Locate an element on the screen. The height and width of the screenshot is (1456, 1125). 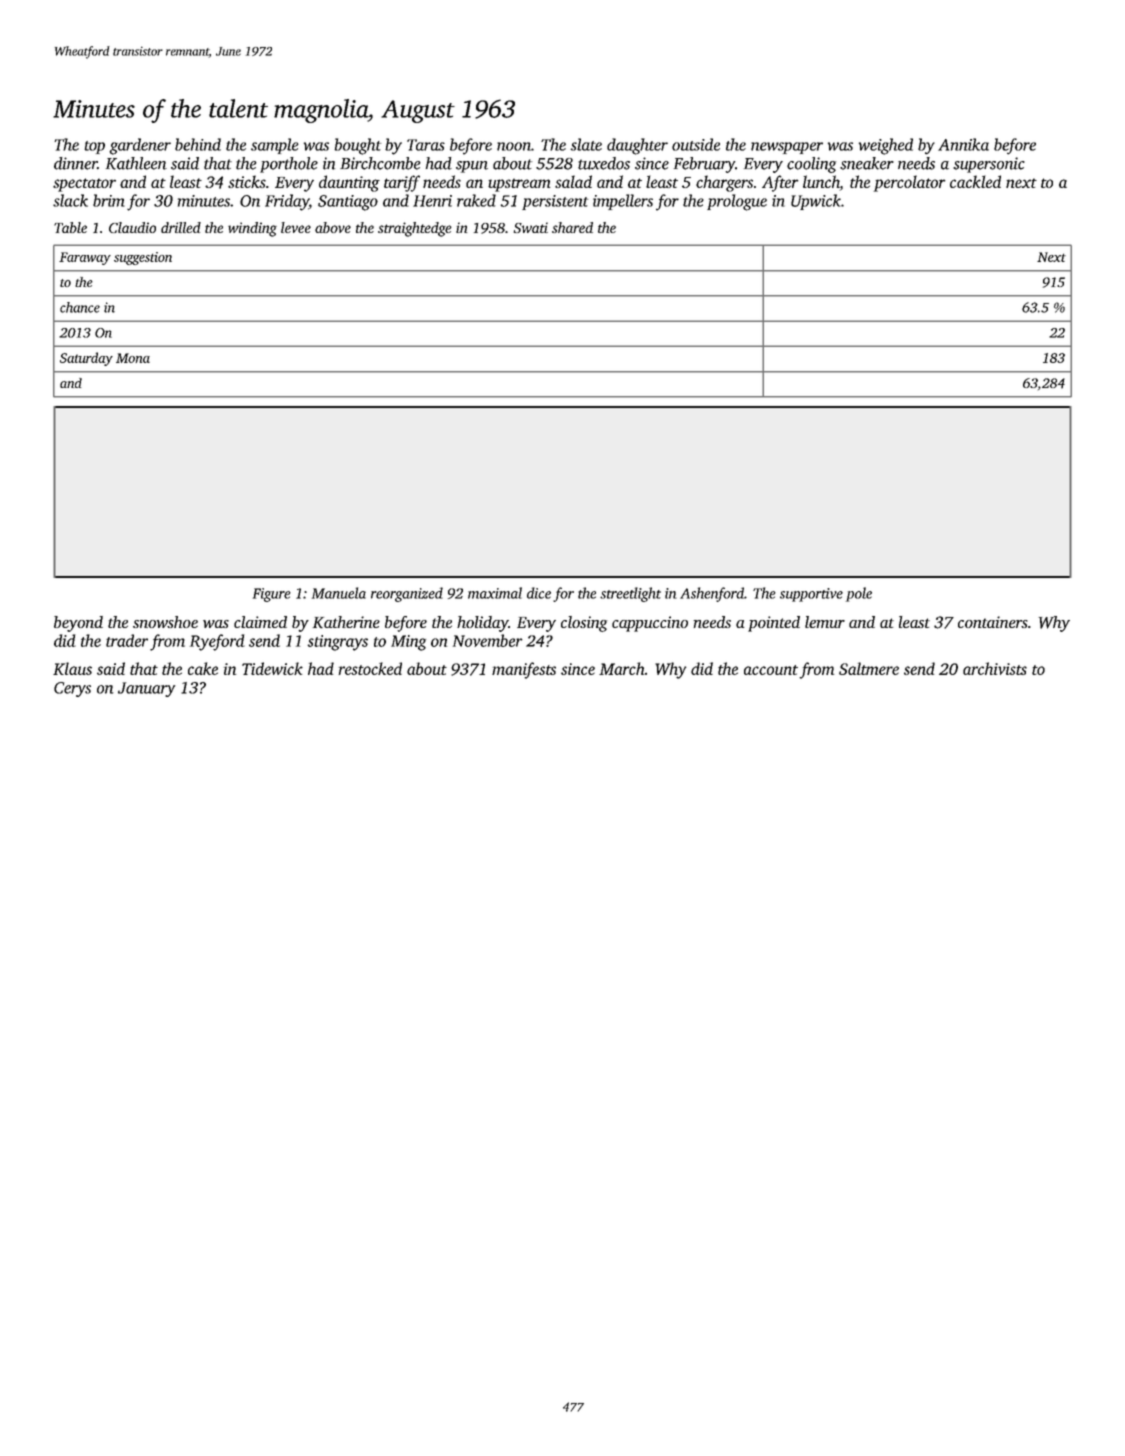
cooling is located at coordinates (811, 165).
